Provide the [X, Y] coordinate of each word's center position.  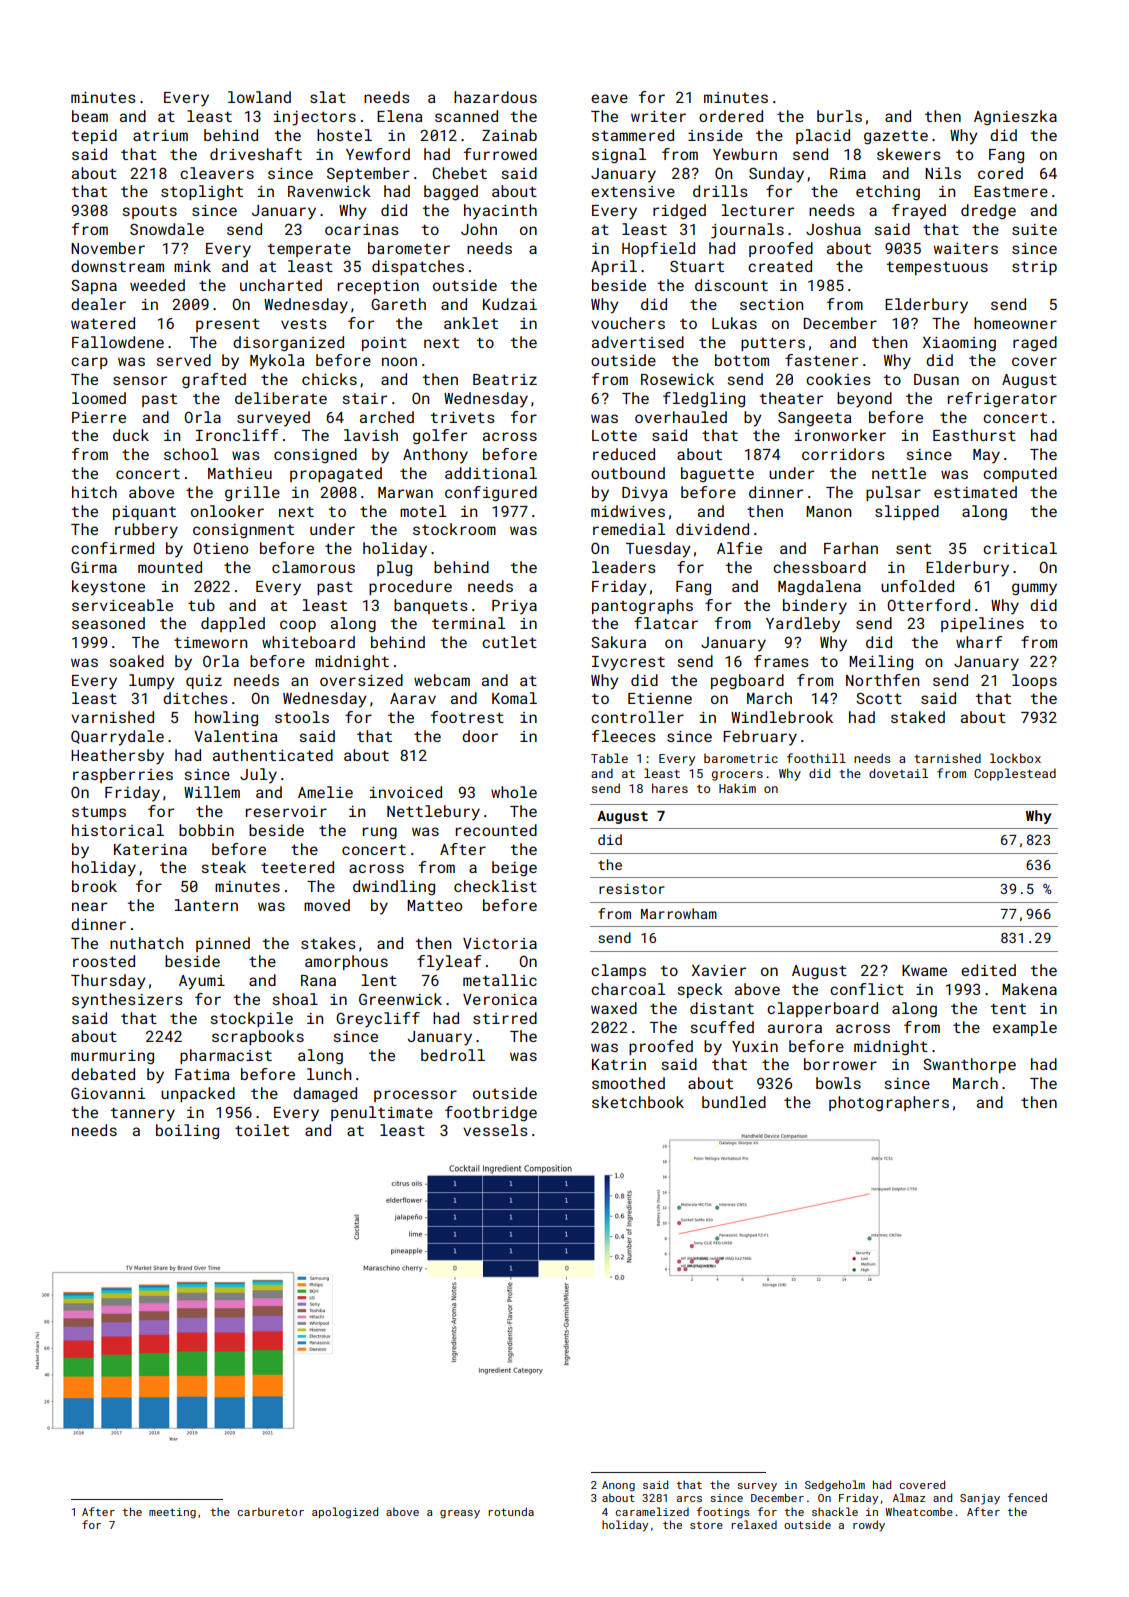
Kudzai [510, 304]
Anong [618, 1486]
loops [1034, 681]
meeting [172, 1513]
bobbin [206, 830]
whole [514, 792]
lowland [259, 97]
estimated [975, 492]
